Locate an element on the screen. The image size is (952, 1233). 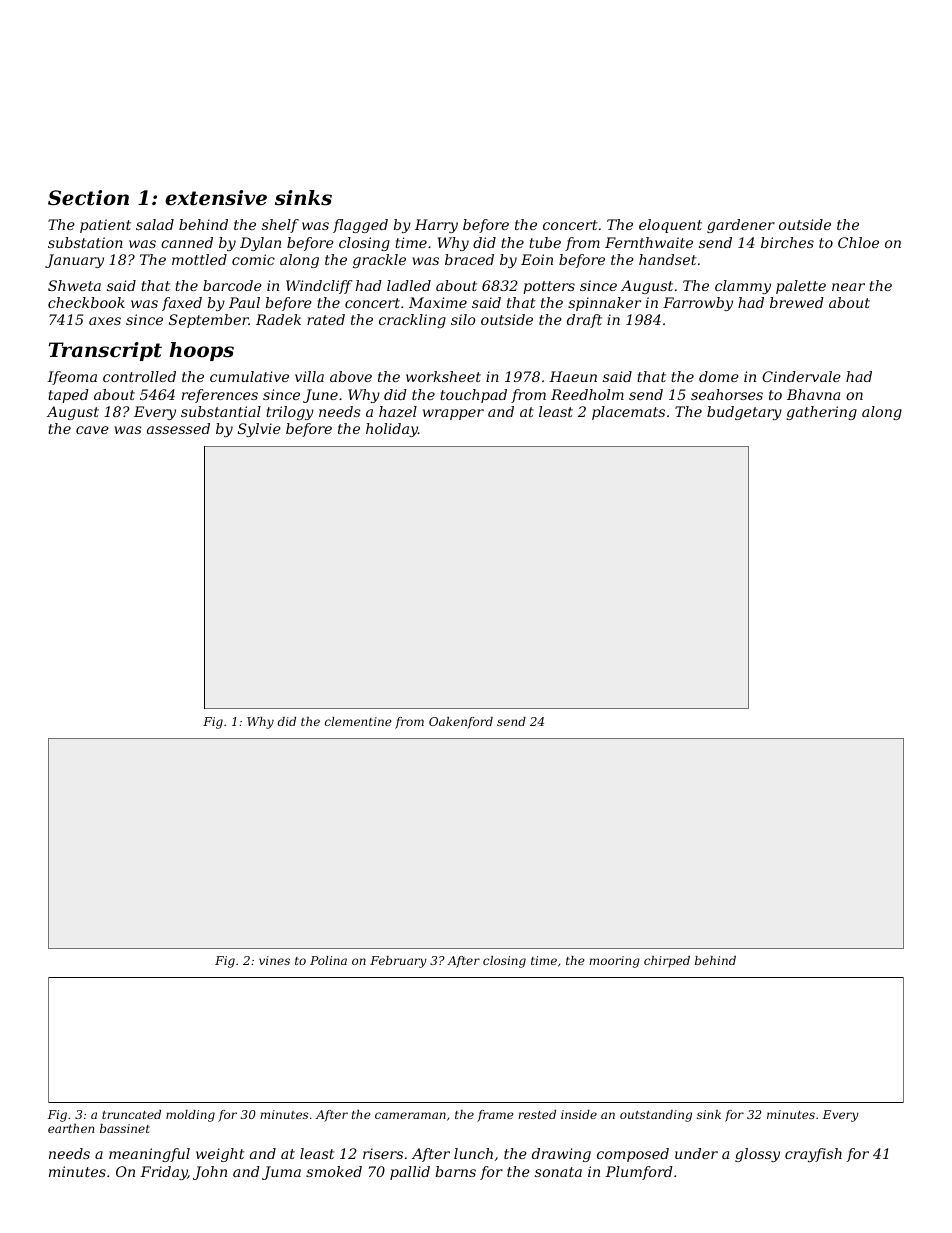
Oakenford is located at coordinates (461, 723).
